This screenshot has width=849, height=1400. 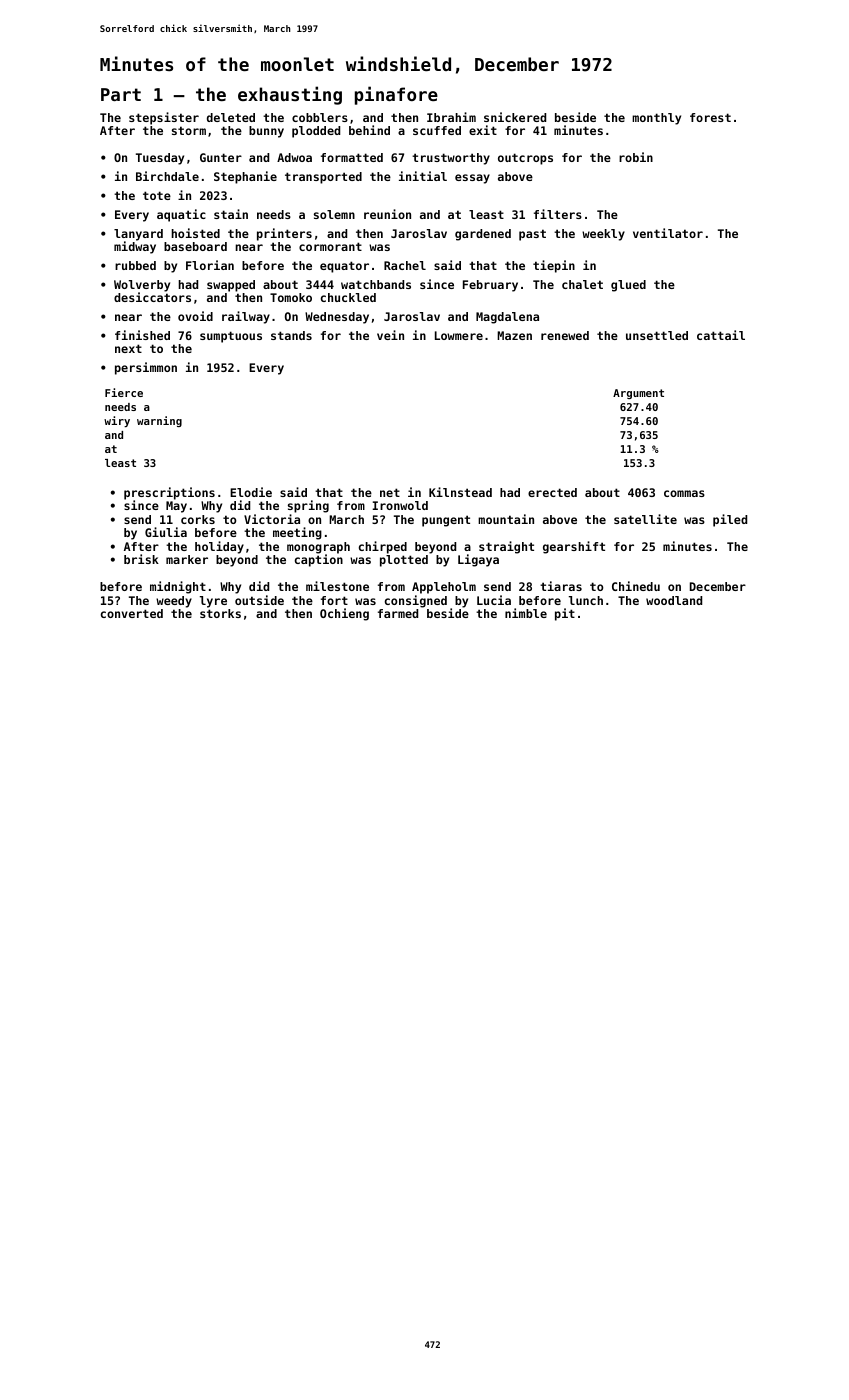 I want to click on desiccators, so click(x=152, y=297).
